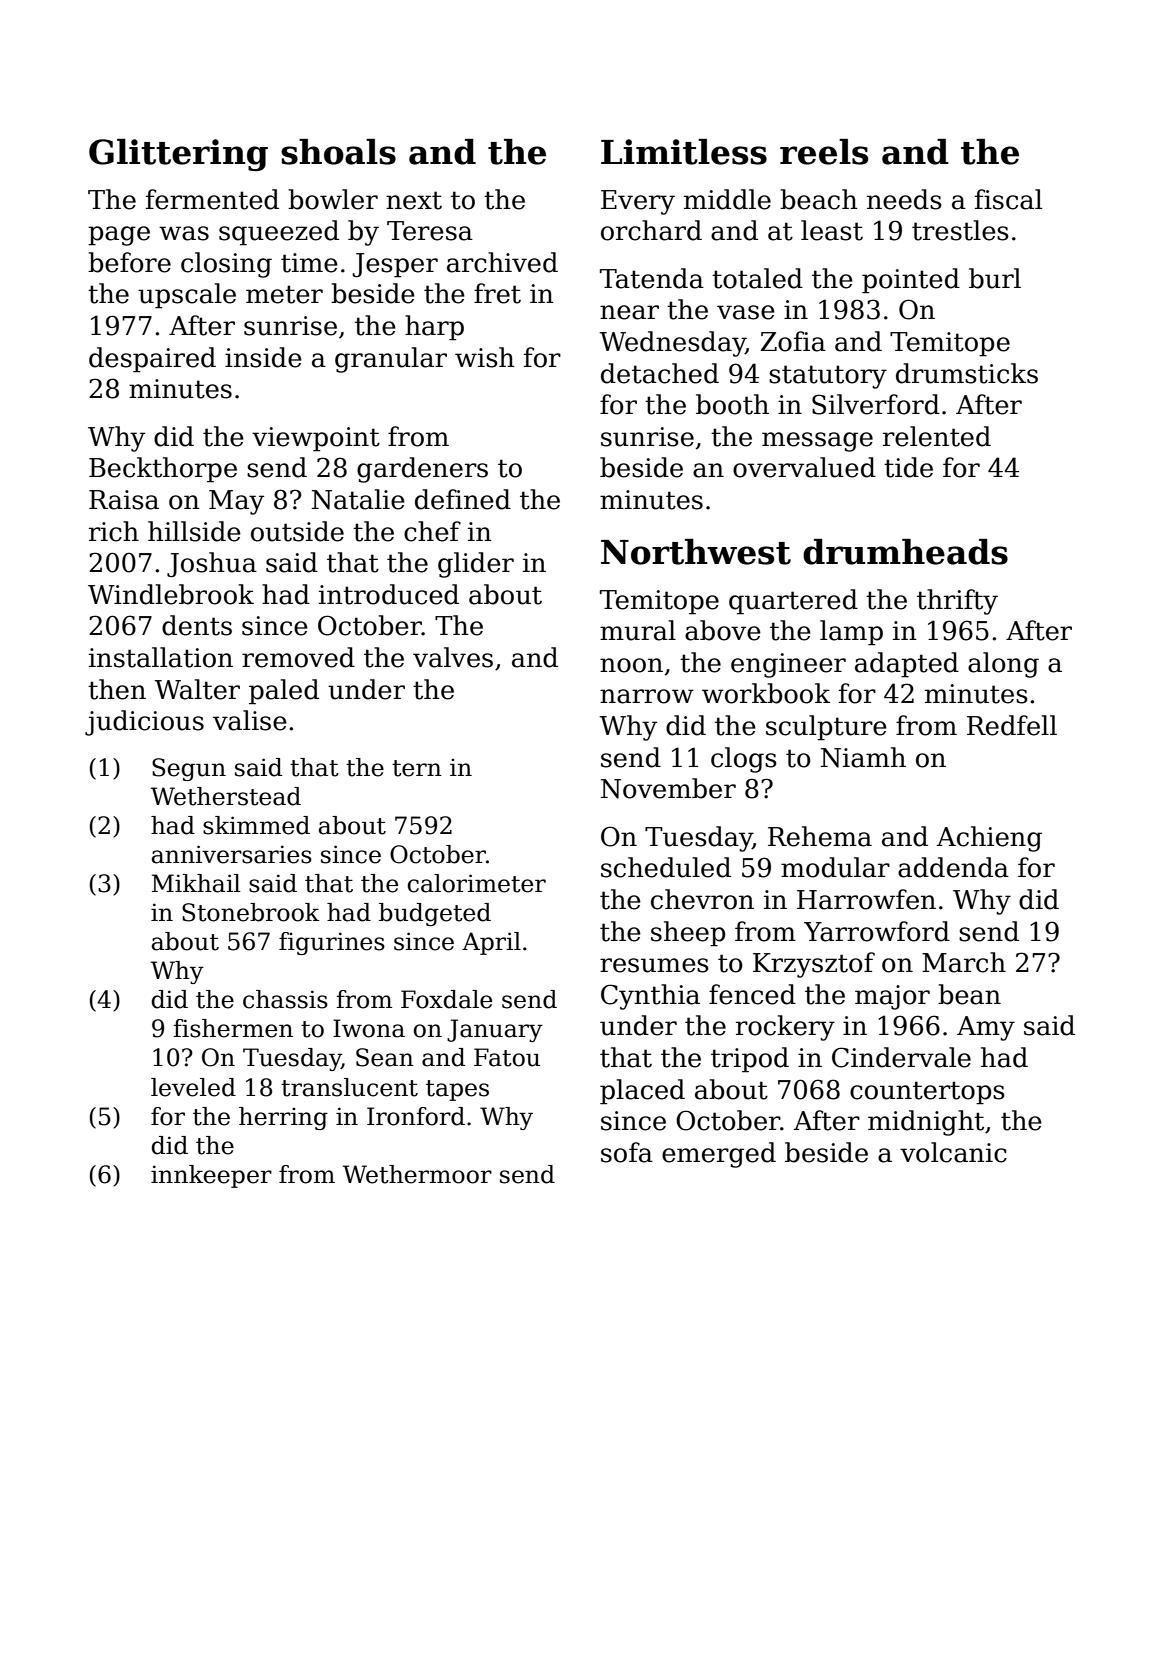  Describe the element at coordinates (417, 1174) in the screenshot. I see `Wethermoor` at that location.
